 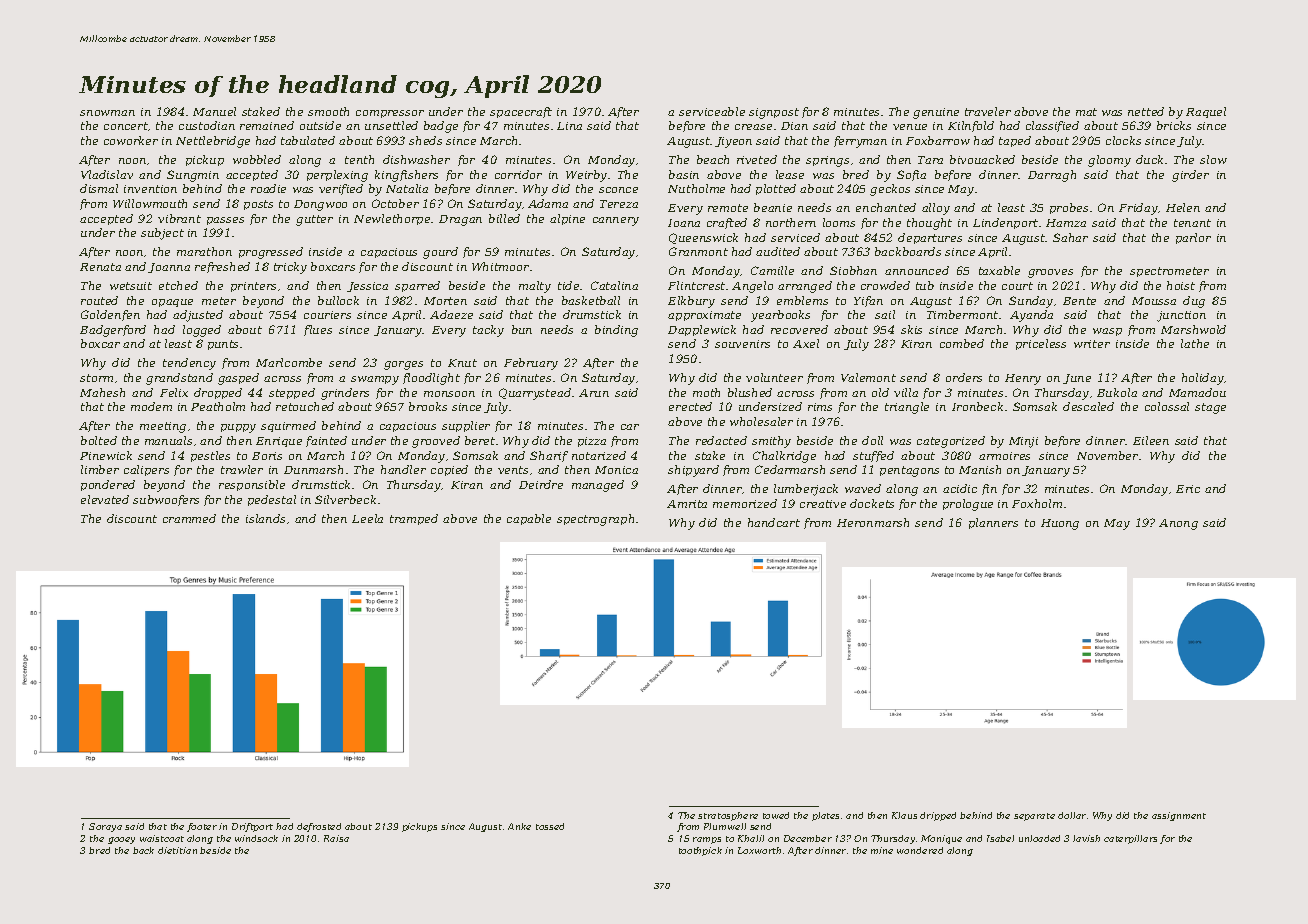 I want to click on dietitian, so click(x=177, y=850).
